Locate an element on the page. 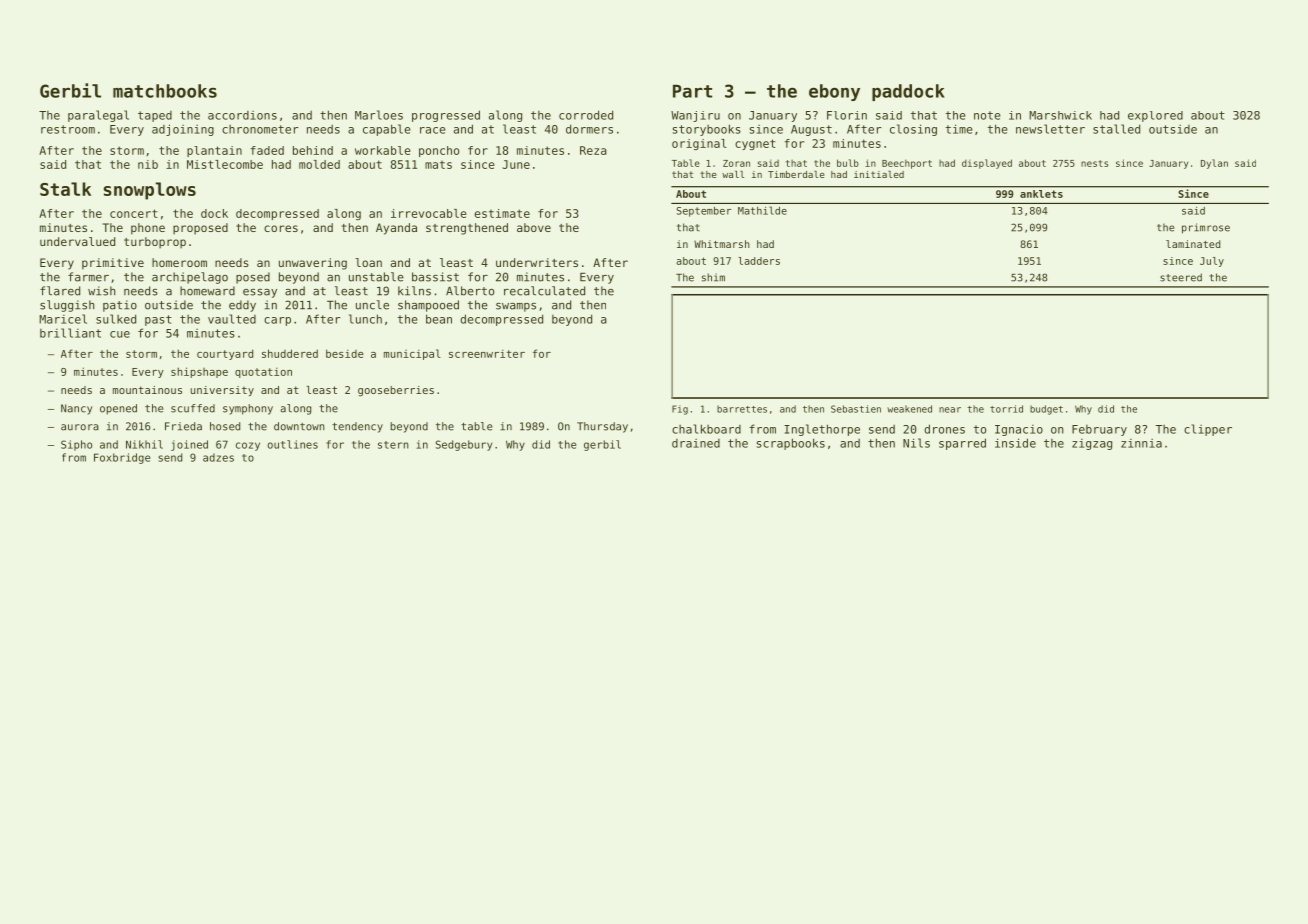 The width and height of the document is (1308, 924). lunch is located at coordinates (365, 319).
